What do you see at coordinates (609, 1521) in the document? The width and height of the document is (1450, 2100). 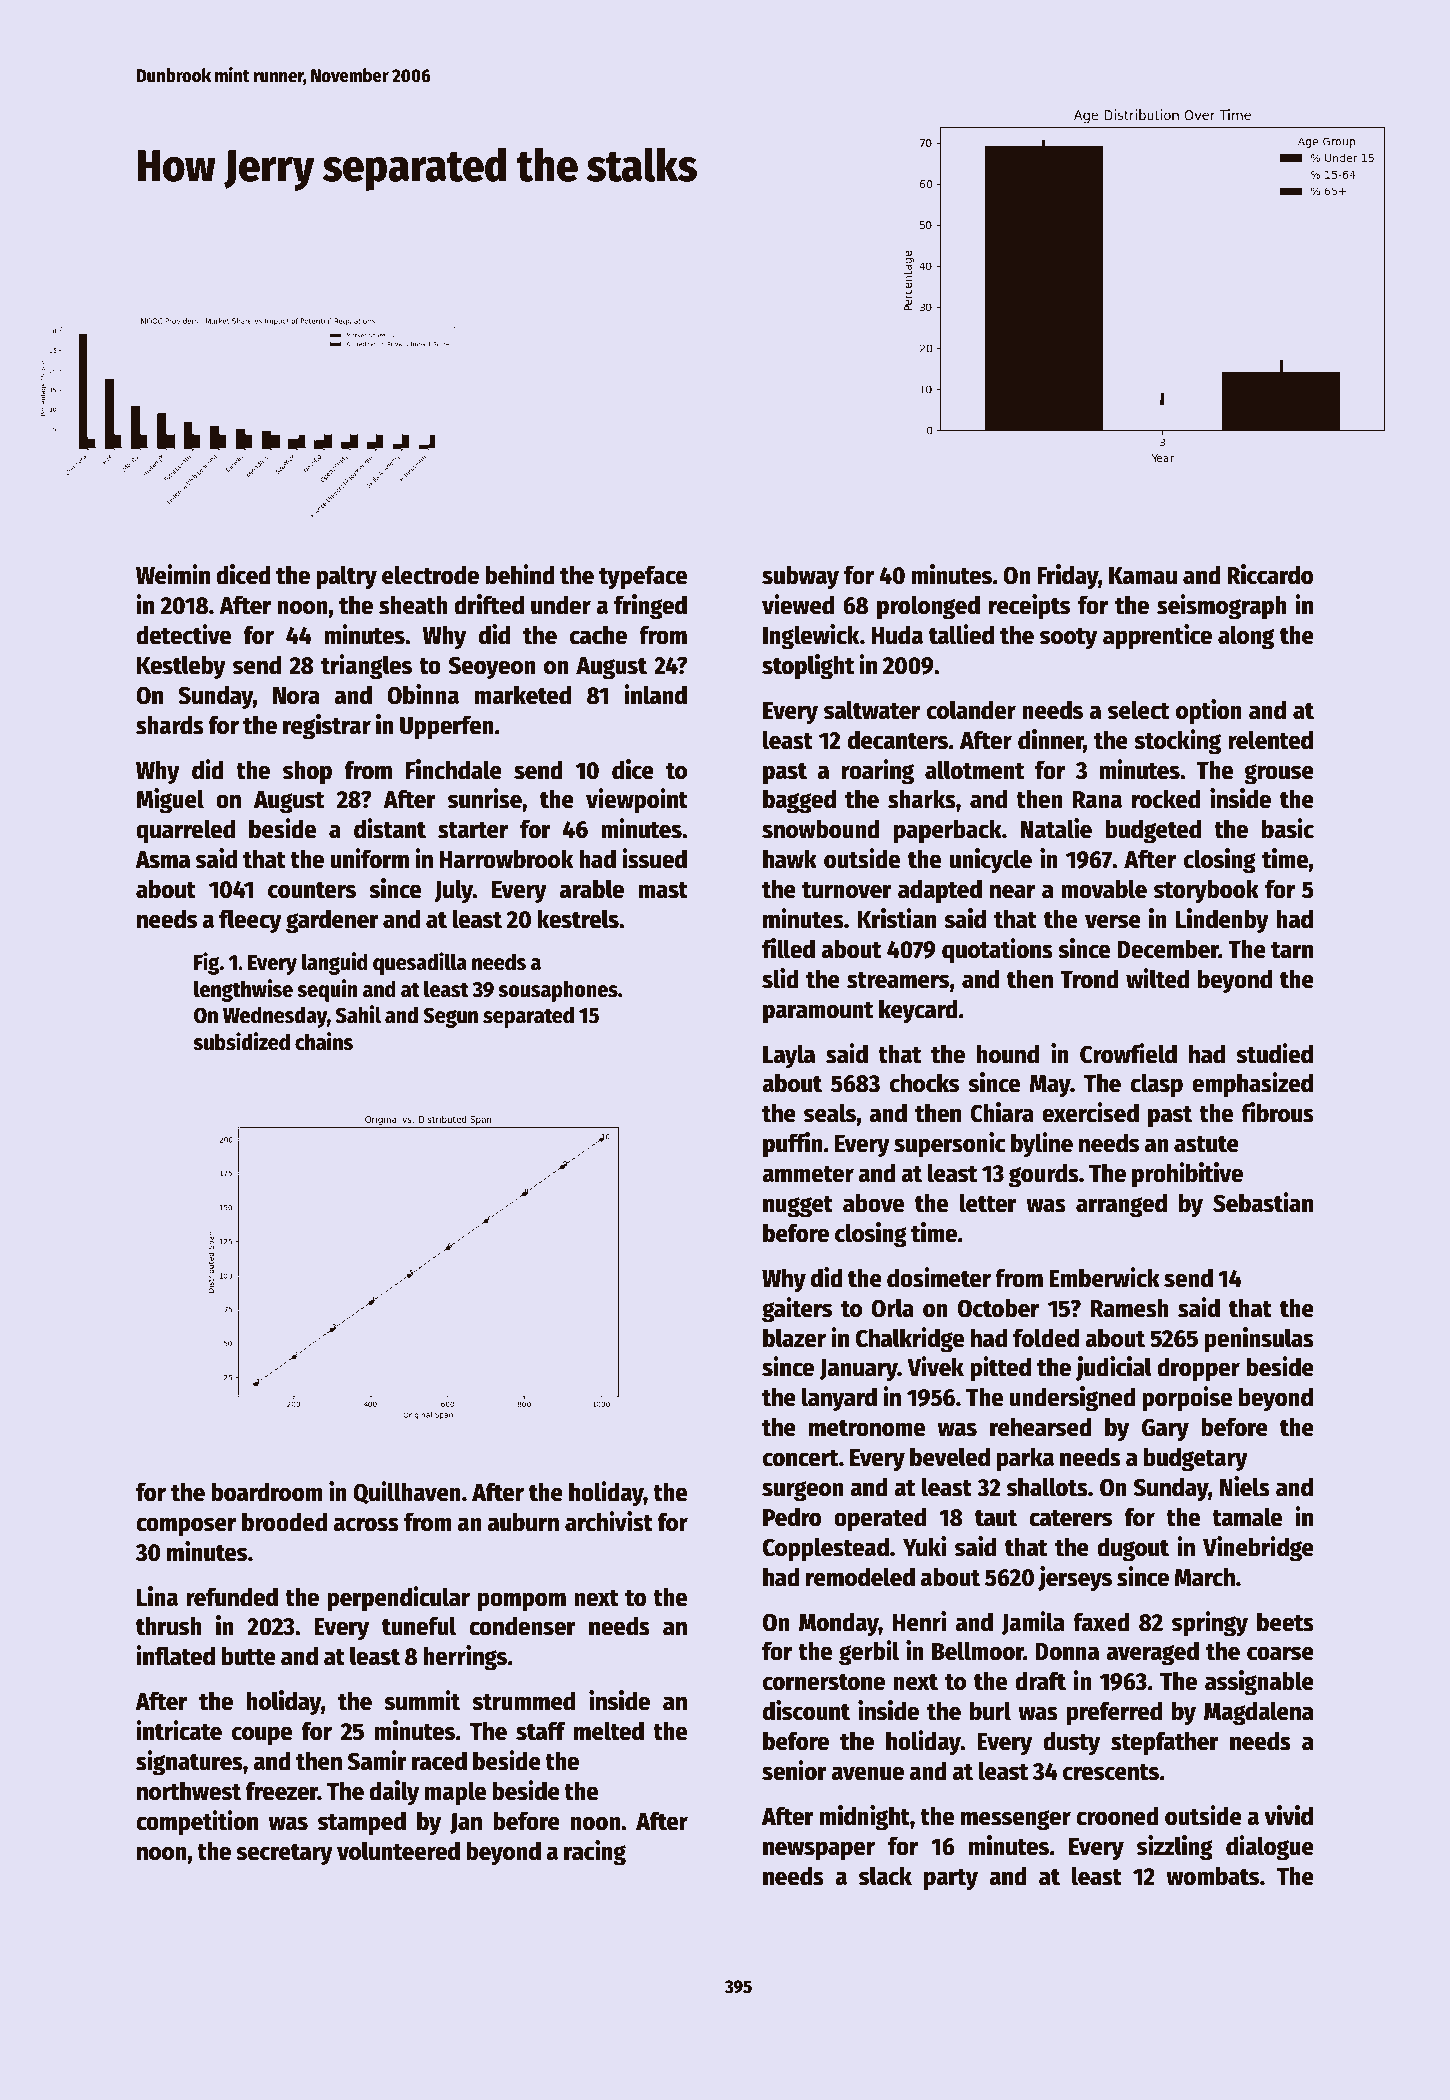 I see `archivist` at bounding box center [609, 1521].
